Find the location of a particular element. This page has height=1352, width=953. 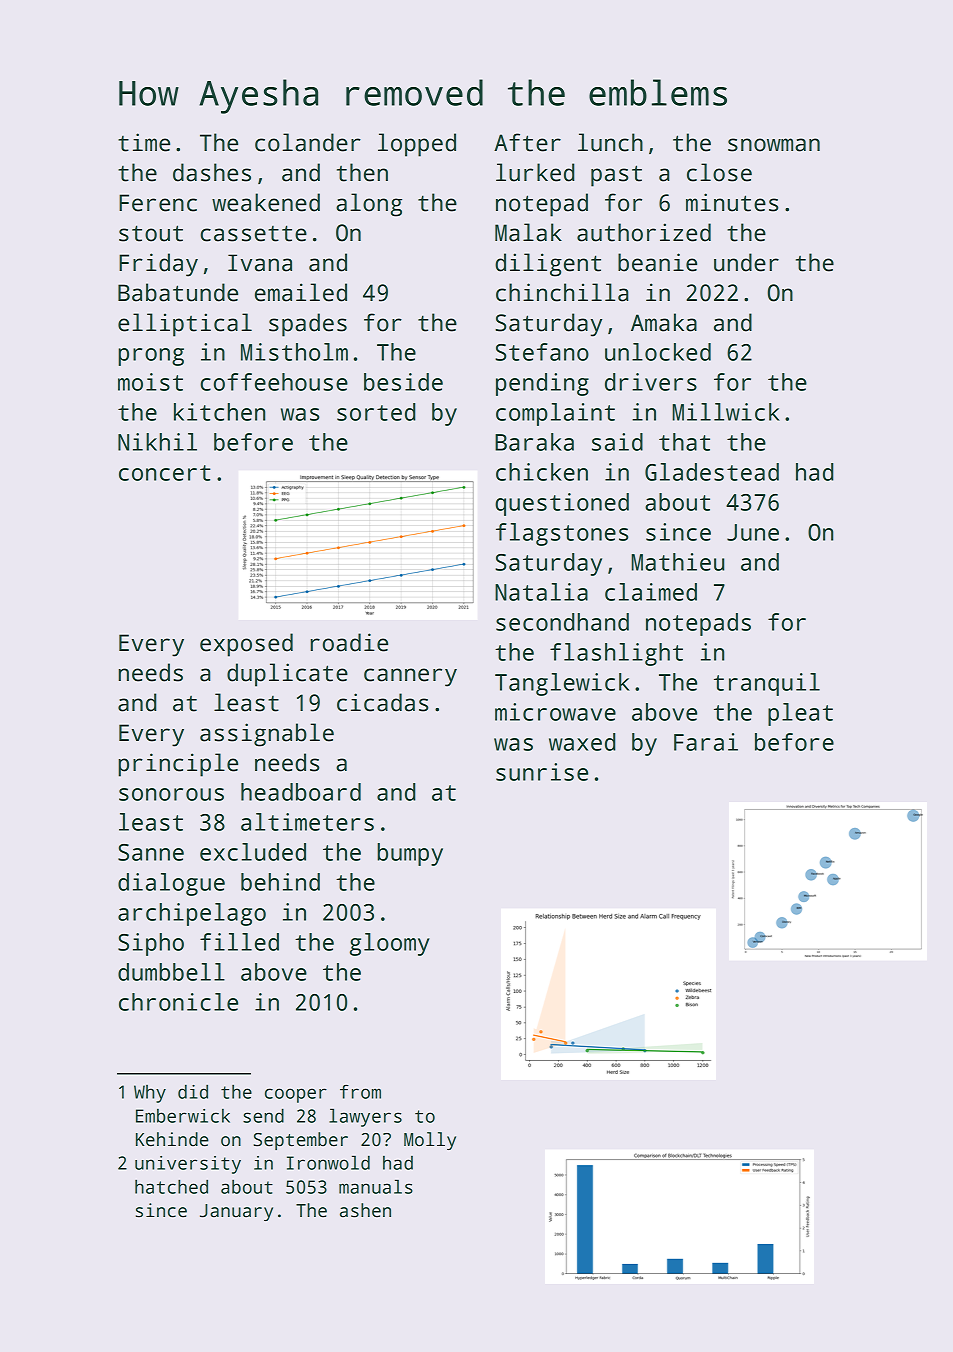

chronicle is located at coordinates (178, 1002).
